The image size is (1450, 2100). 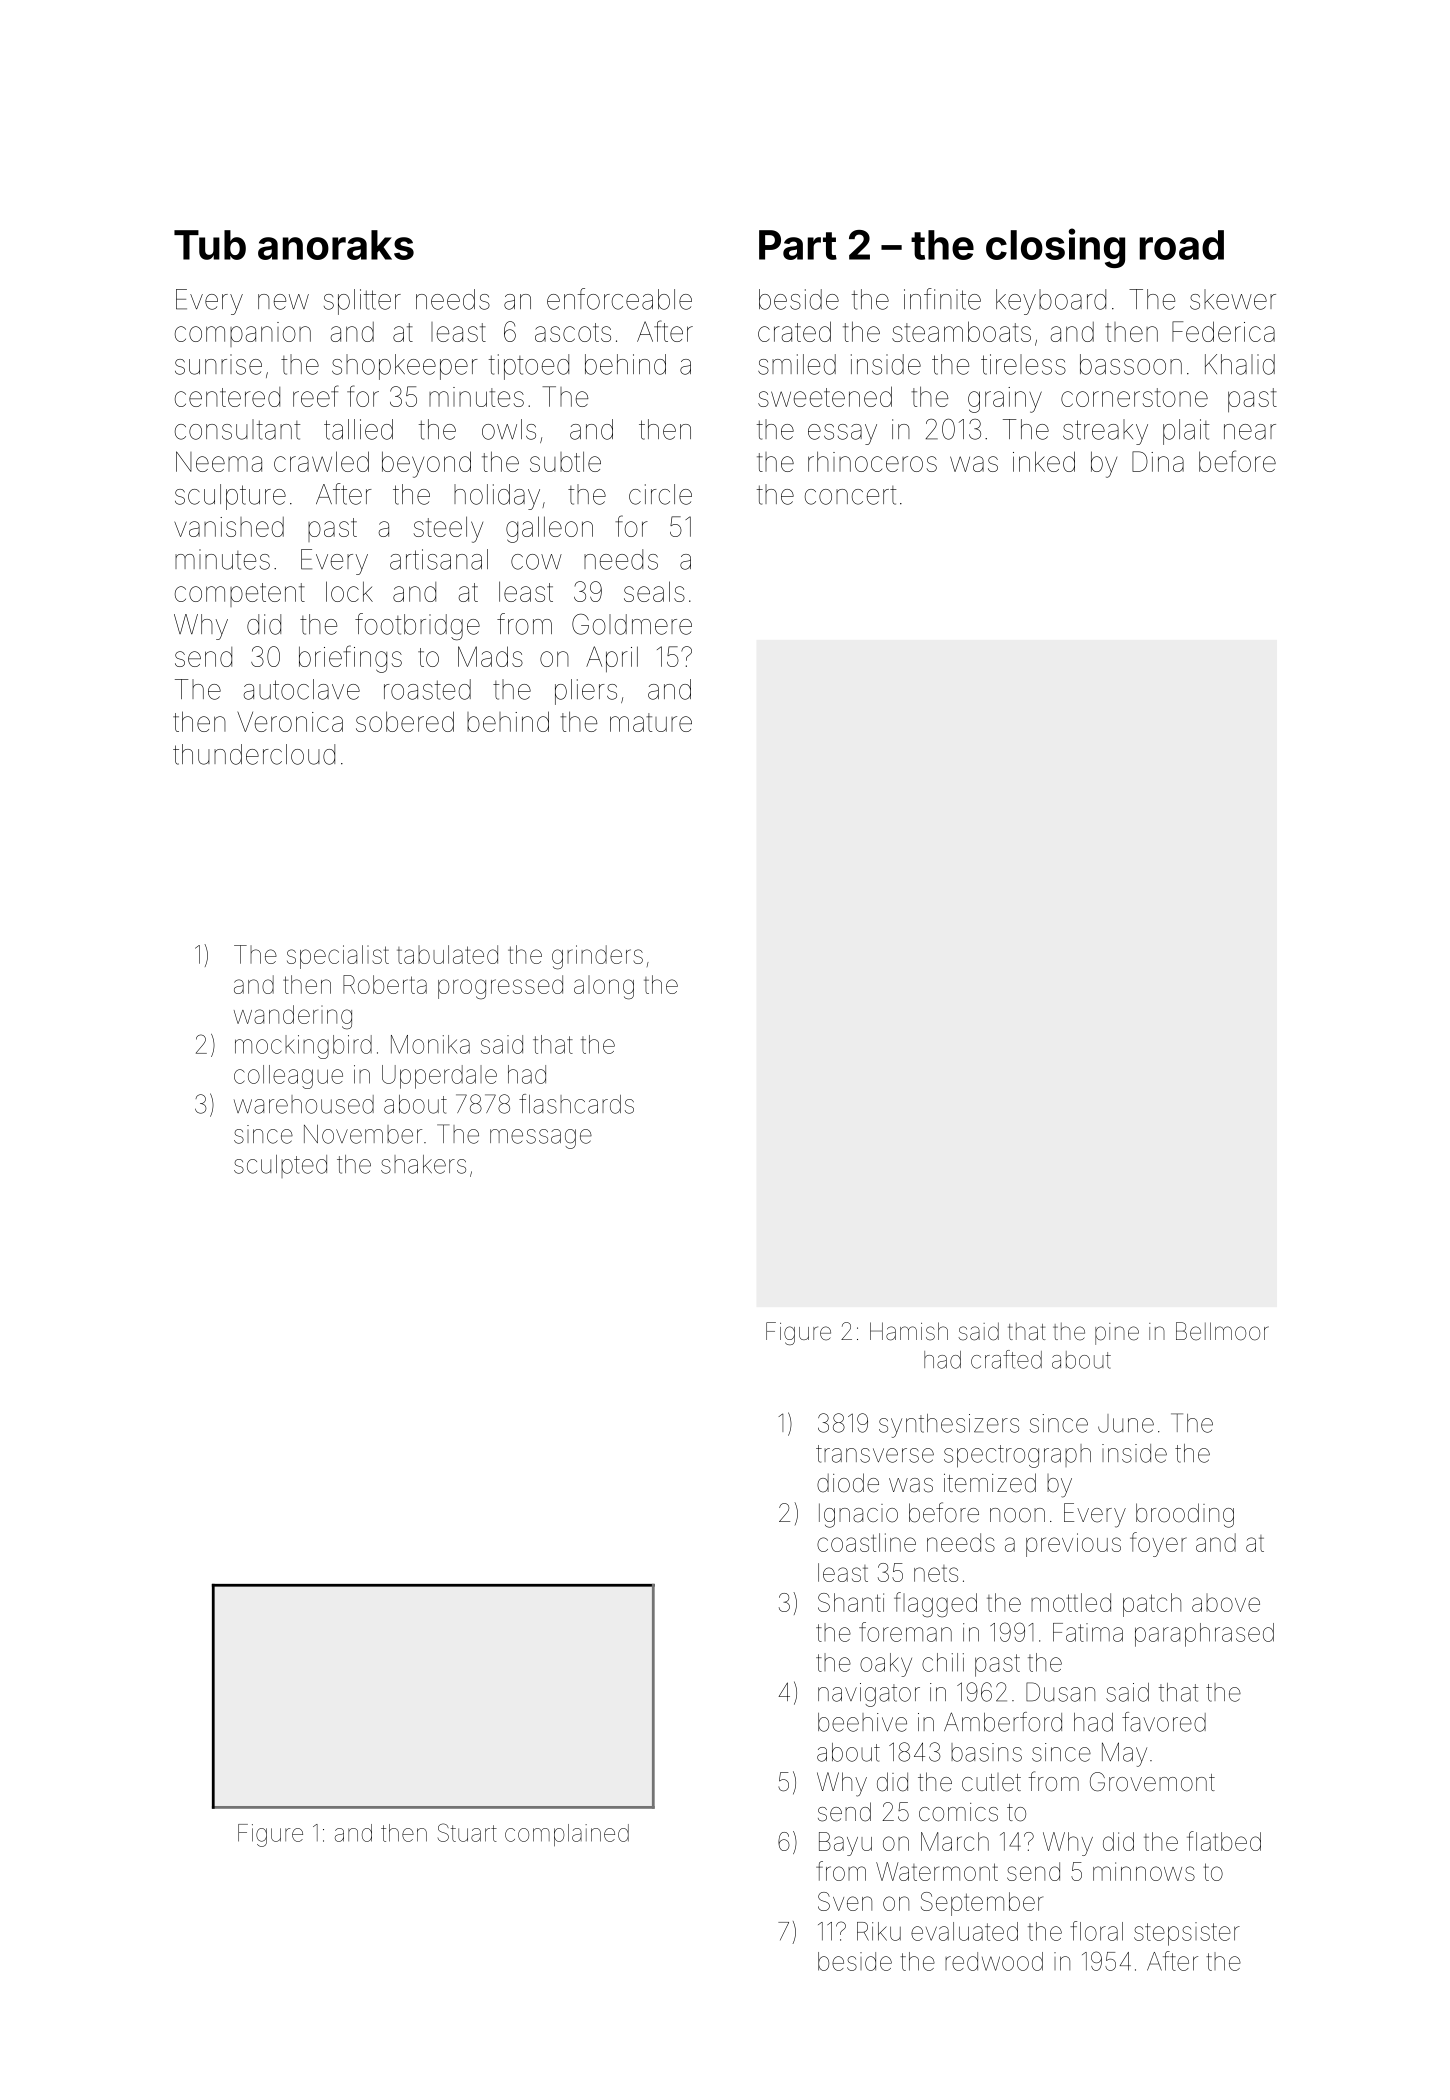 I want to click on April, so click(x=612, y=659).
